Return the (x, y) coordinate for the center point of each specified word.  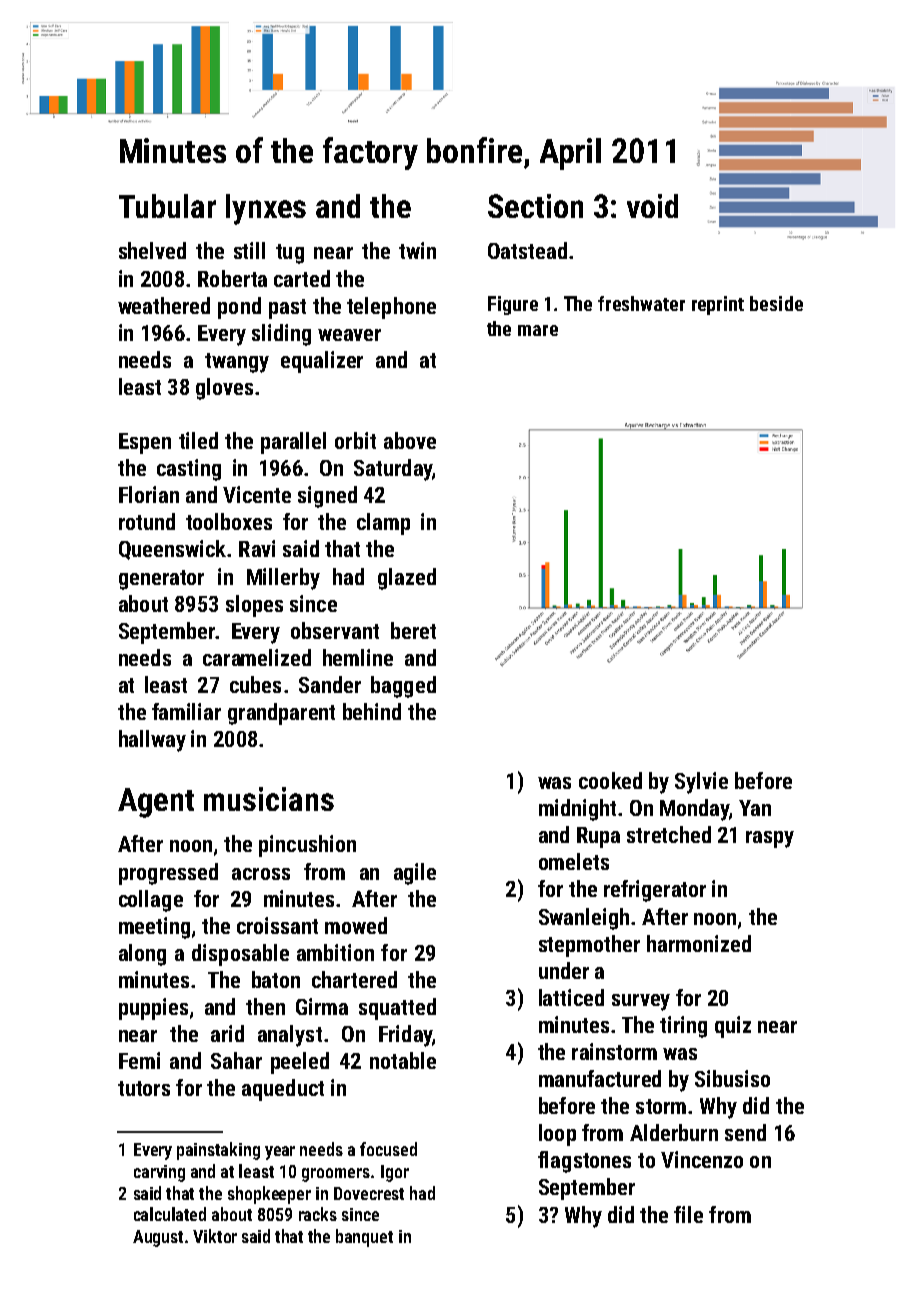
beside (776, 303)
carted (302, 278)
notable (403, 1060)
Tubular (167, 206)
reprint (718, 305)
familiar (186, 711)
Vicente (257, 494)
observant (335, 630)
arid (227, 1033)
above (410, 440)
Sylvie (701, 783)
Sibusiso (732, 1078)
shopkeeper (269, 1195)
